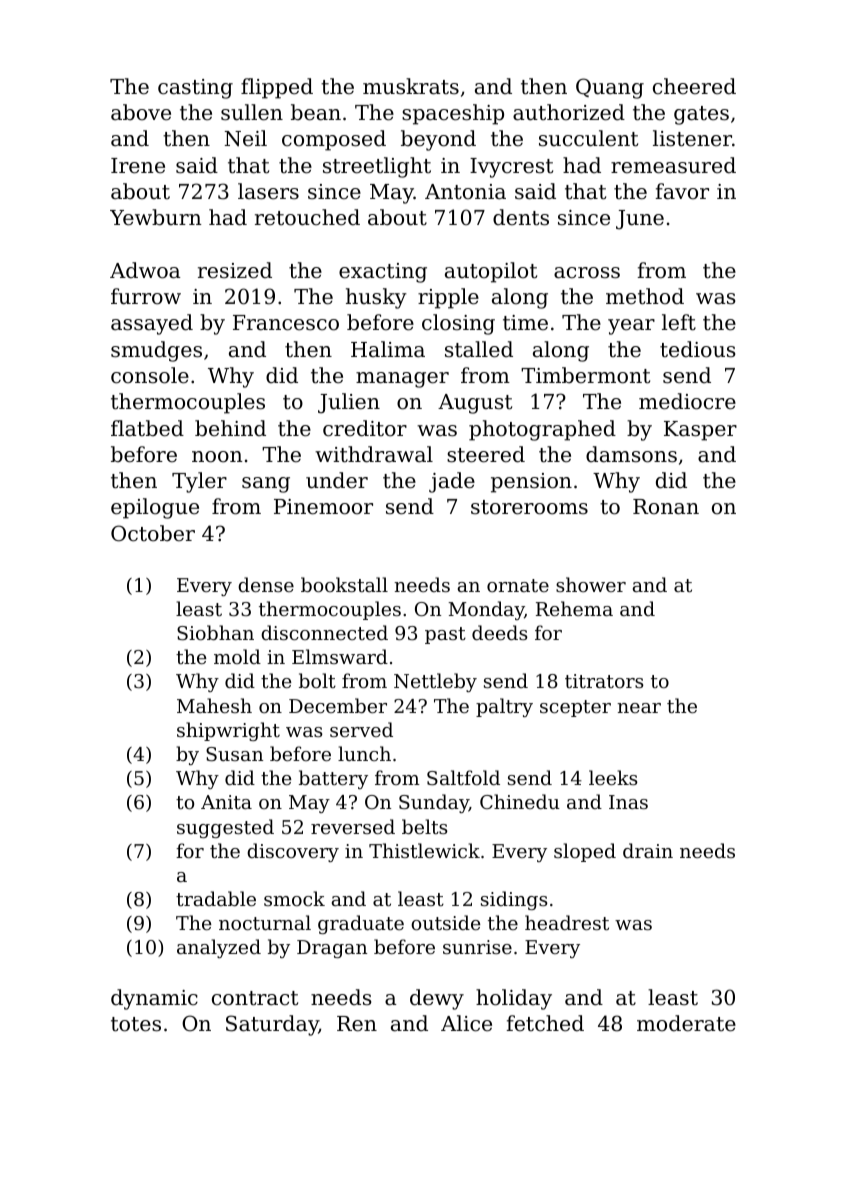 This image has height=1202, width=847. What do you see at coordinates (136, 1024) in the image?
I see `totes` at bounding box center [136, 1024].
